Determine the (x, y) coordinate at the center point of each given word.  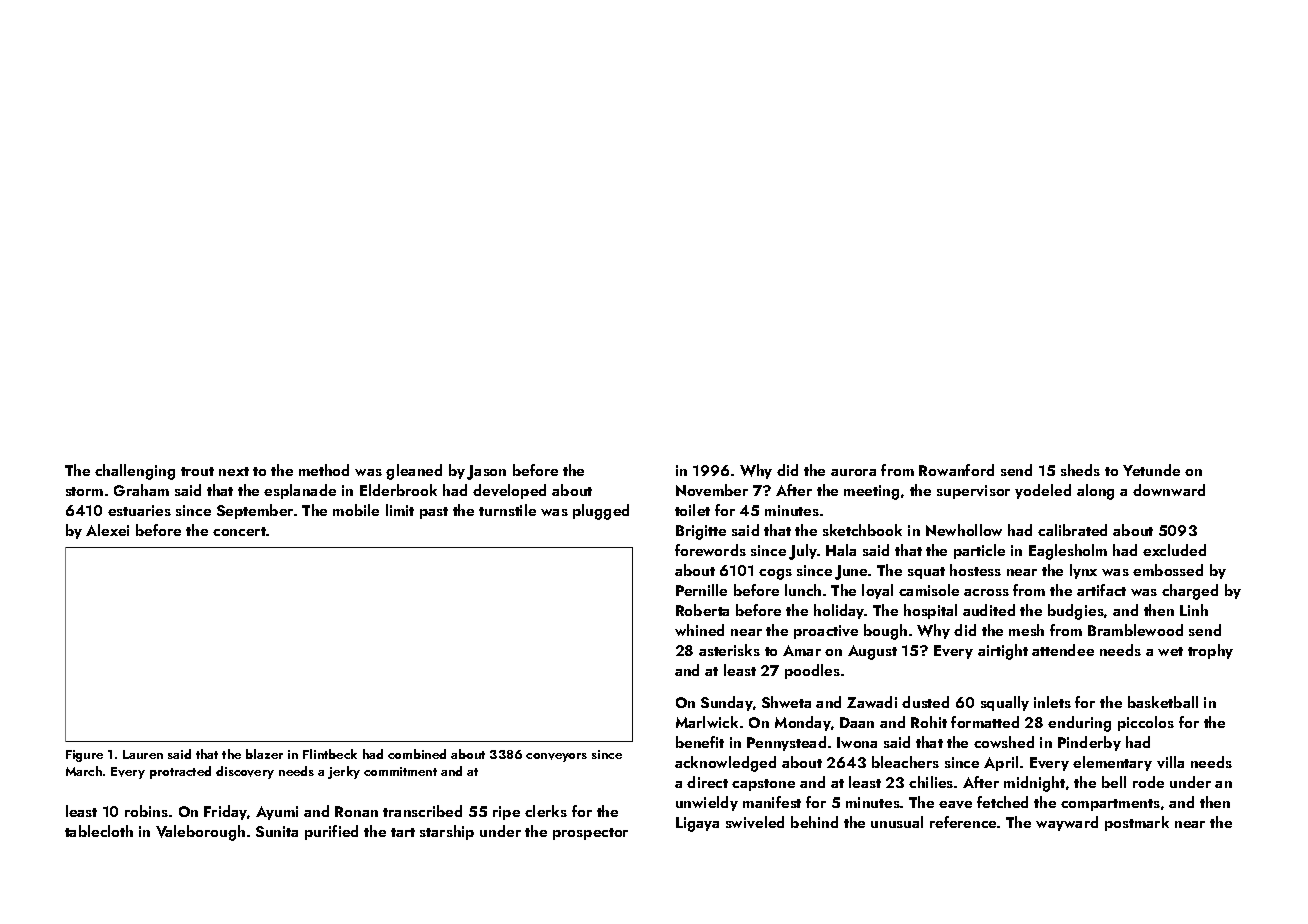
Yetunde (1151, 470)
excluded (1174, 550)
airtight (1003, 652)
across (986, 592)
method (324, 470)
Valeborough (200, 833)
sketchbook (862, 530)
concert (239, 531)
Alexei (107, 530)
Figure (84, 756)
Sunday (727, 703)
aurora (853, 472)
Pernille (701, 590)
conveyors (556, 757)
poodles (812, 671)
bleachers (905, 762)
